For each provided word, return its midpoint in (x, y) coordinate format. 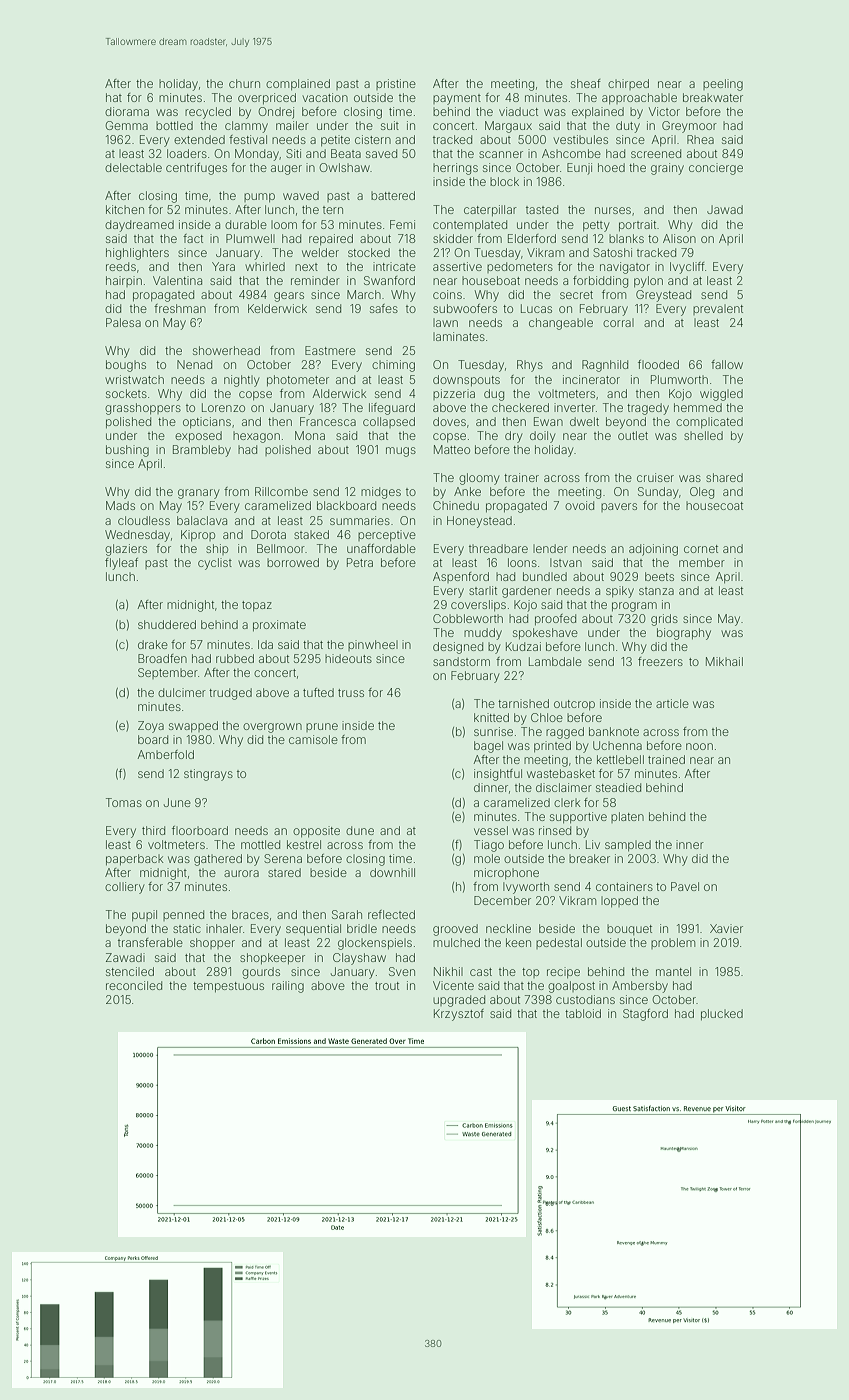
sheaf (586, 83)
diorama (127, 111)
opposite (316, 831)
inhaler (224, 928)
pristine (396, 84)
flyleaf (121, 564)
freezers (660, 661)
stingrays (208, 775)
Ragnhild (605, 366)
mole (487, 858)
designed (458, 648)
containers (624, 886)
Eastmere (330, 350)
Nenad (194, 364)
